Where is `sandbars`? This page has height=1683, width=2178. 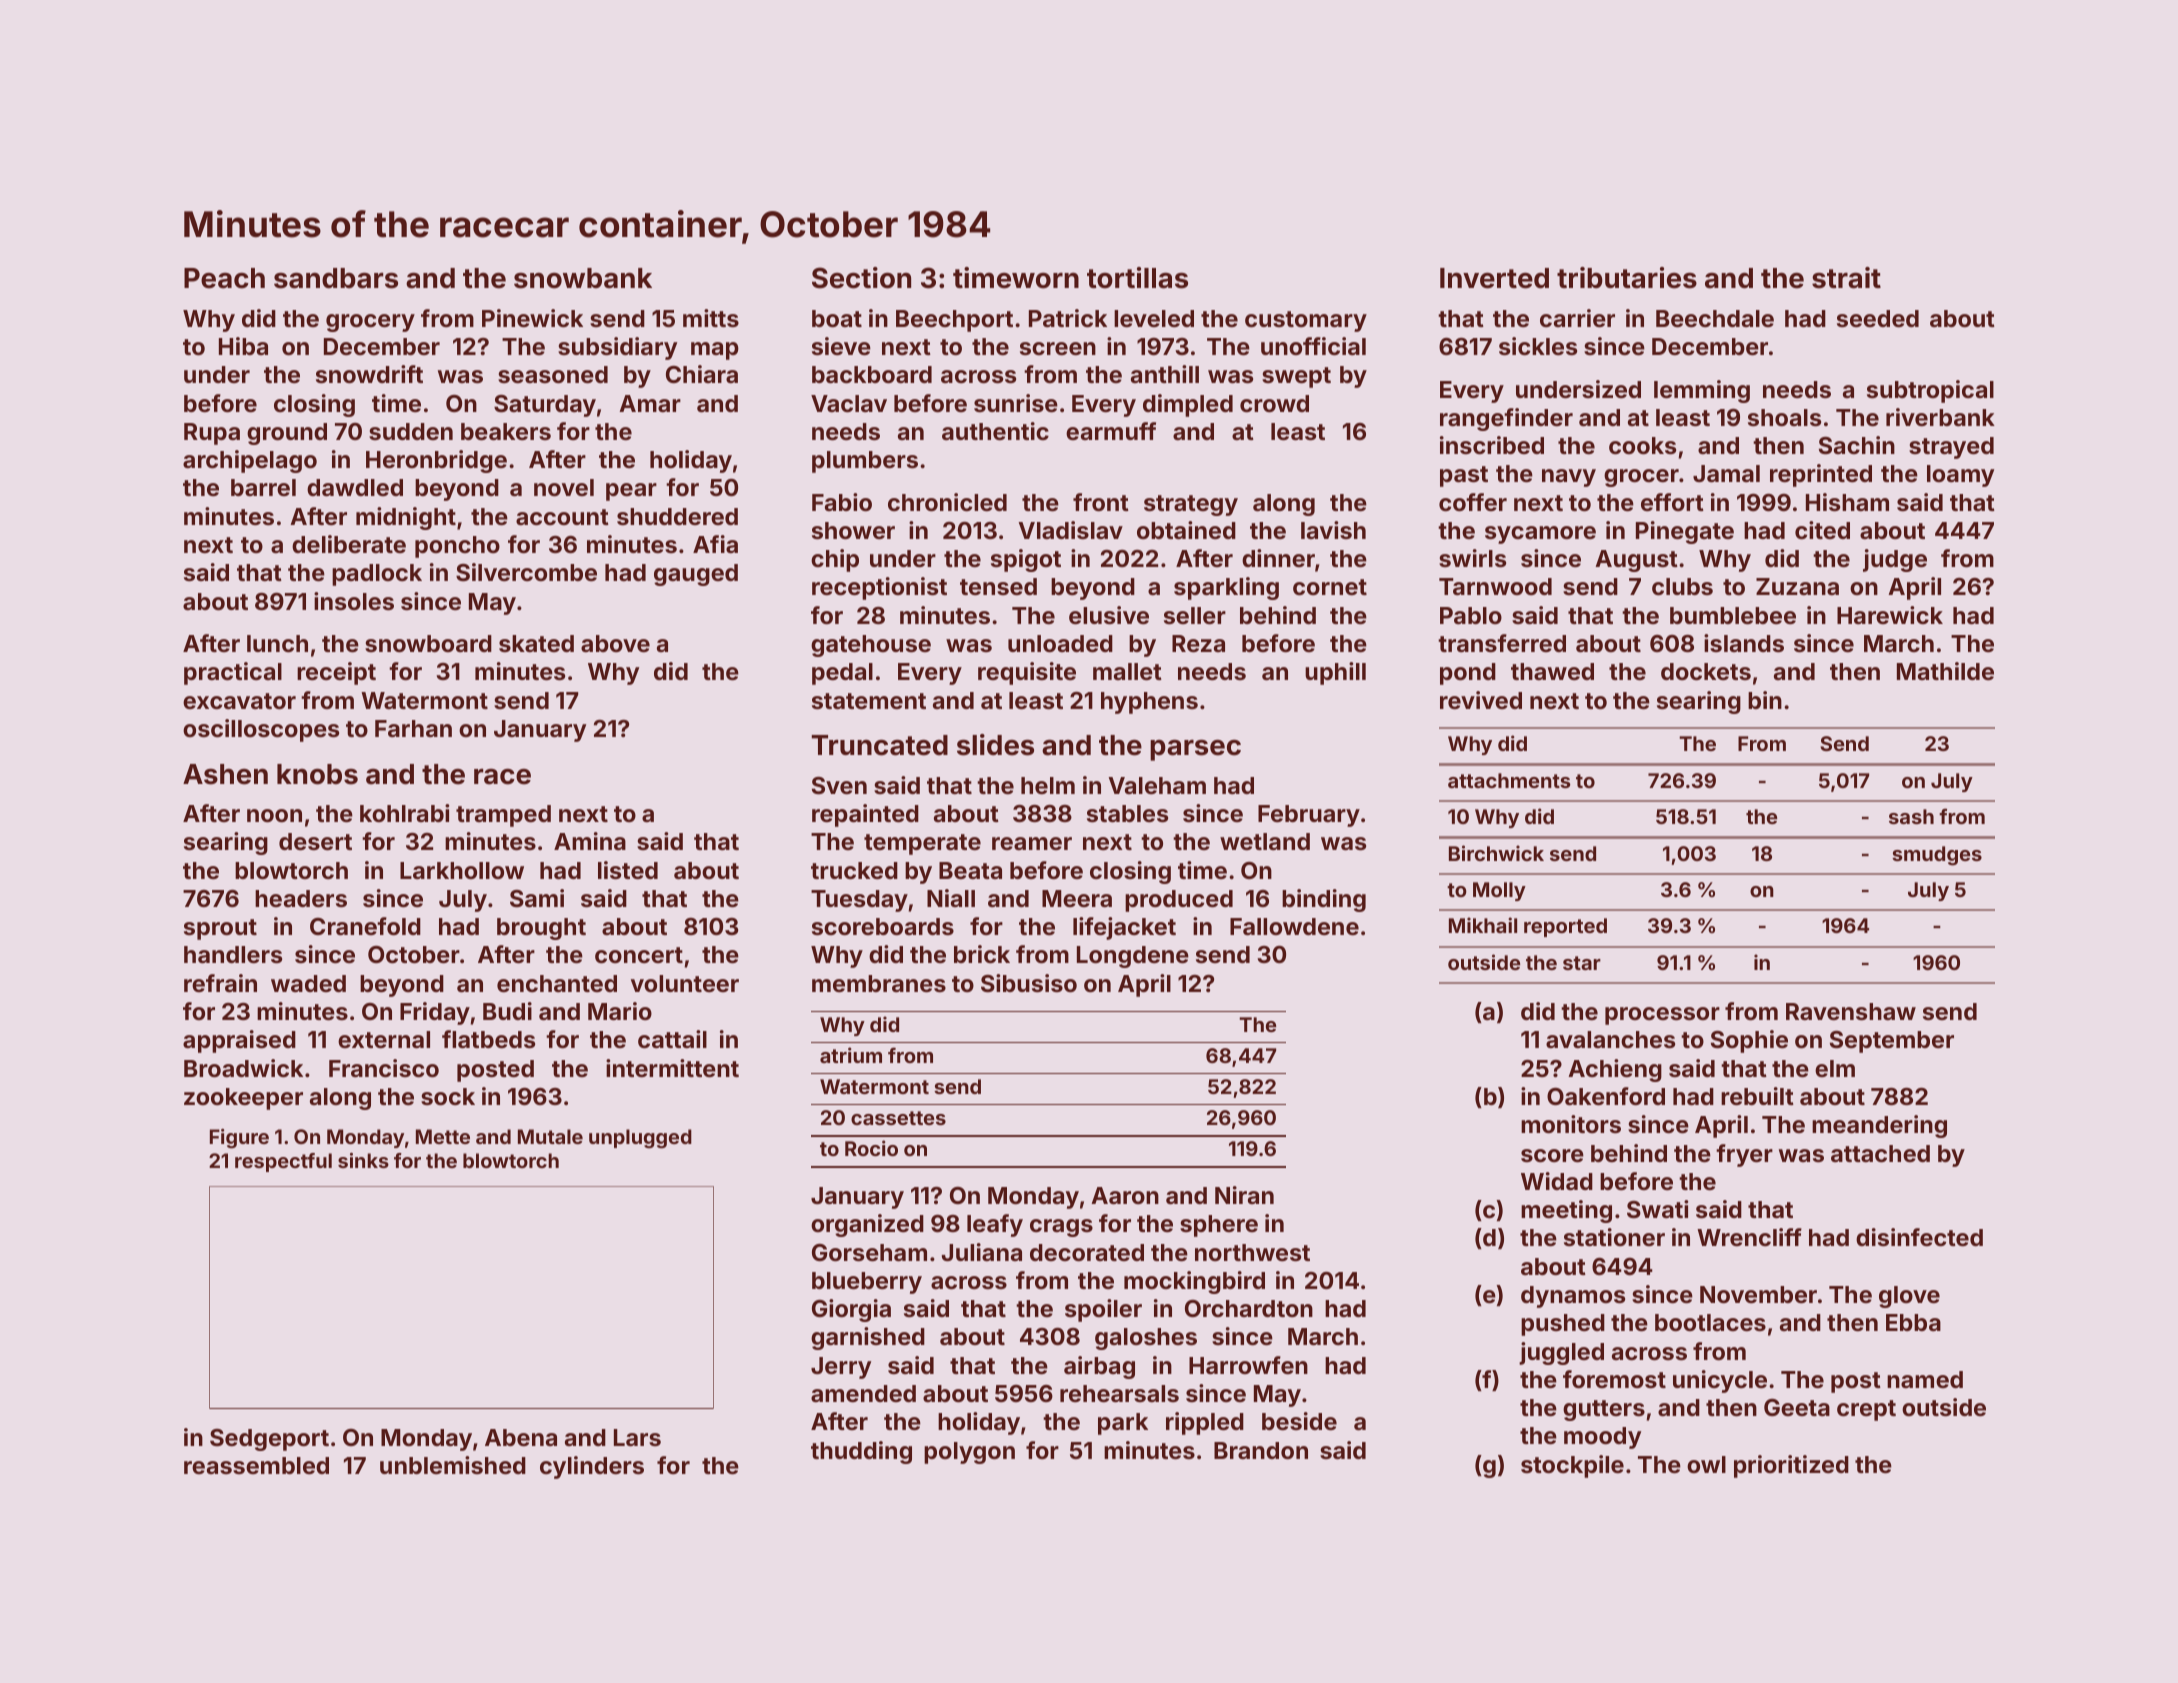 sandbars is located at coordinates (336, 278).
